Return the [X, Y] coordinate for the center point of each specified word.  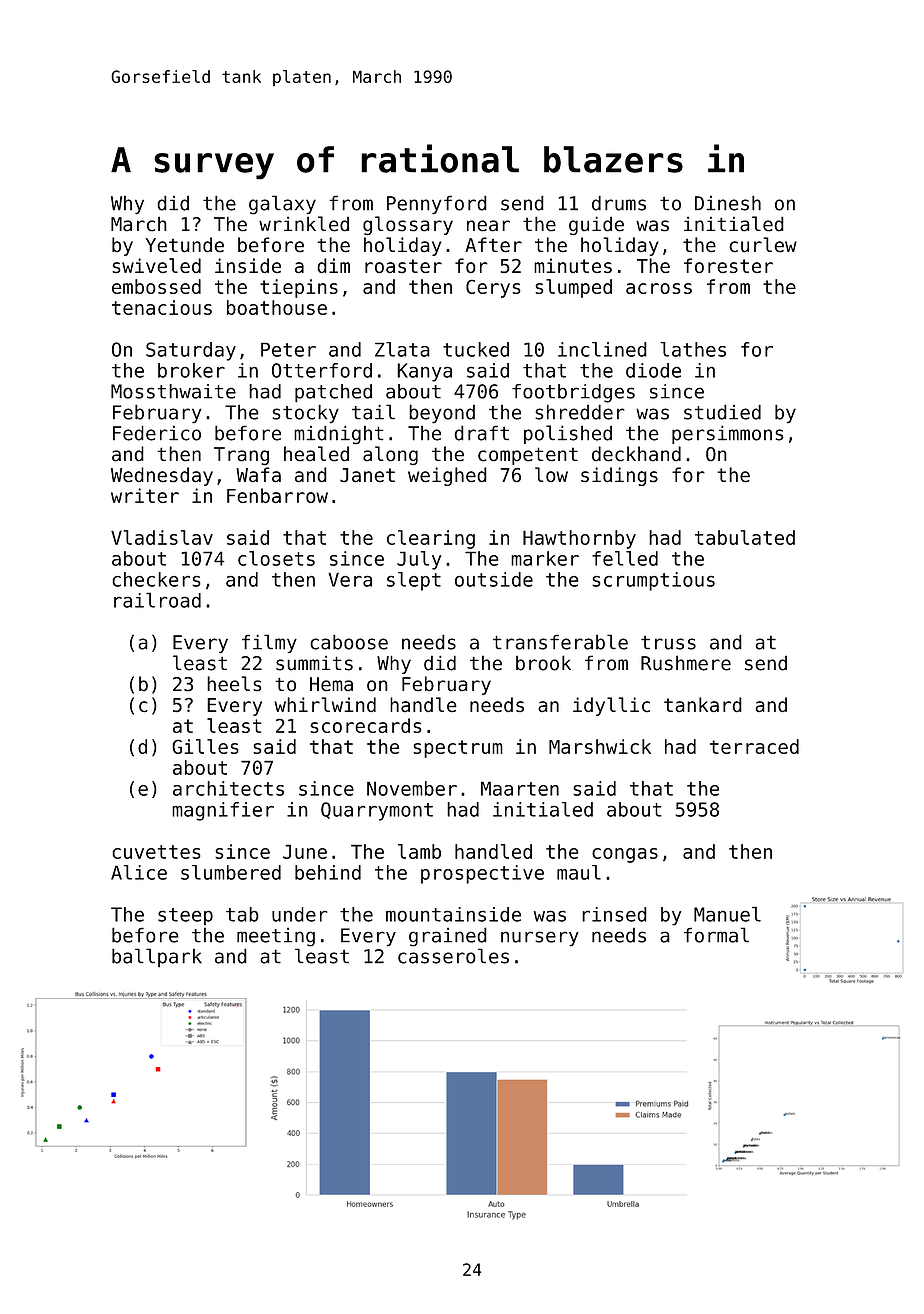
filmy [269, 643]
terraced [754, 746]
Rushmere [686, 663]
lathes [693, 349]
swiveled [156, 265]
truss [668, 643]
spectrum [458, 749]
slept [414, 581]
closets [276, 558]
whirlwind [325, 704]
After [493, 244]
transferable [560, 642]
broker [191, 370]
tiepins [299, 288]
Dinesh [728, 203]
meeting [276, 937]
